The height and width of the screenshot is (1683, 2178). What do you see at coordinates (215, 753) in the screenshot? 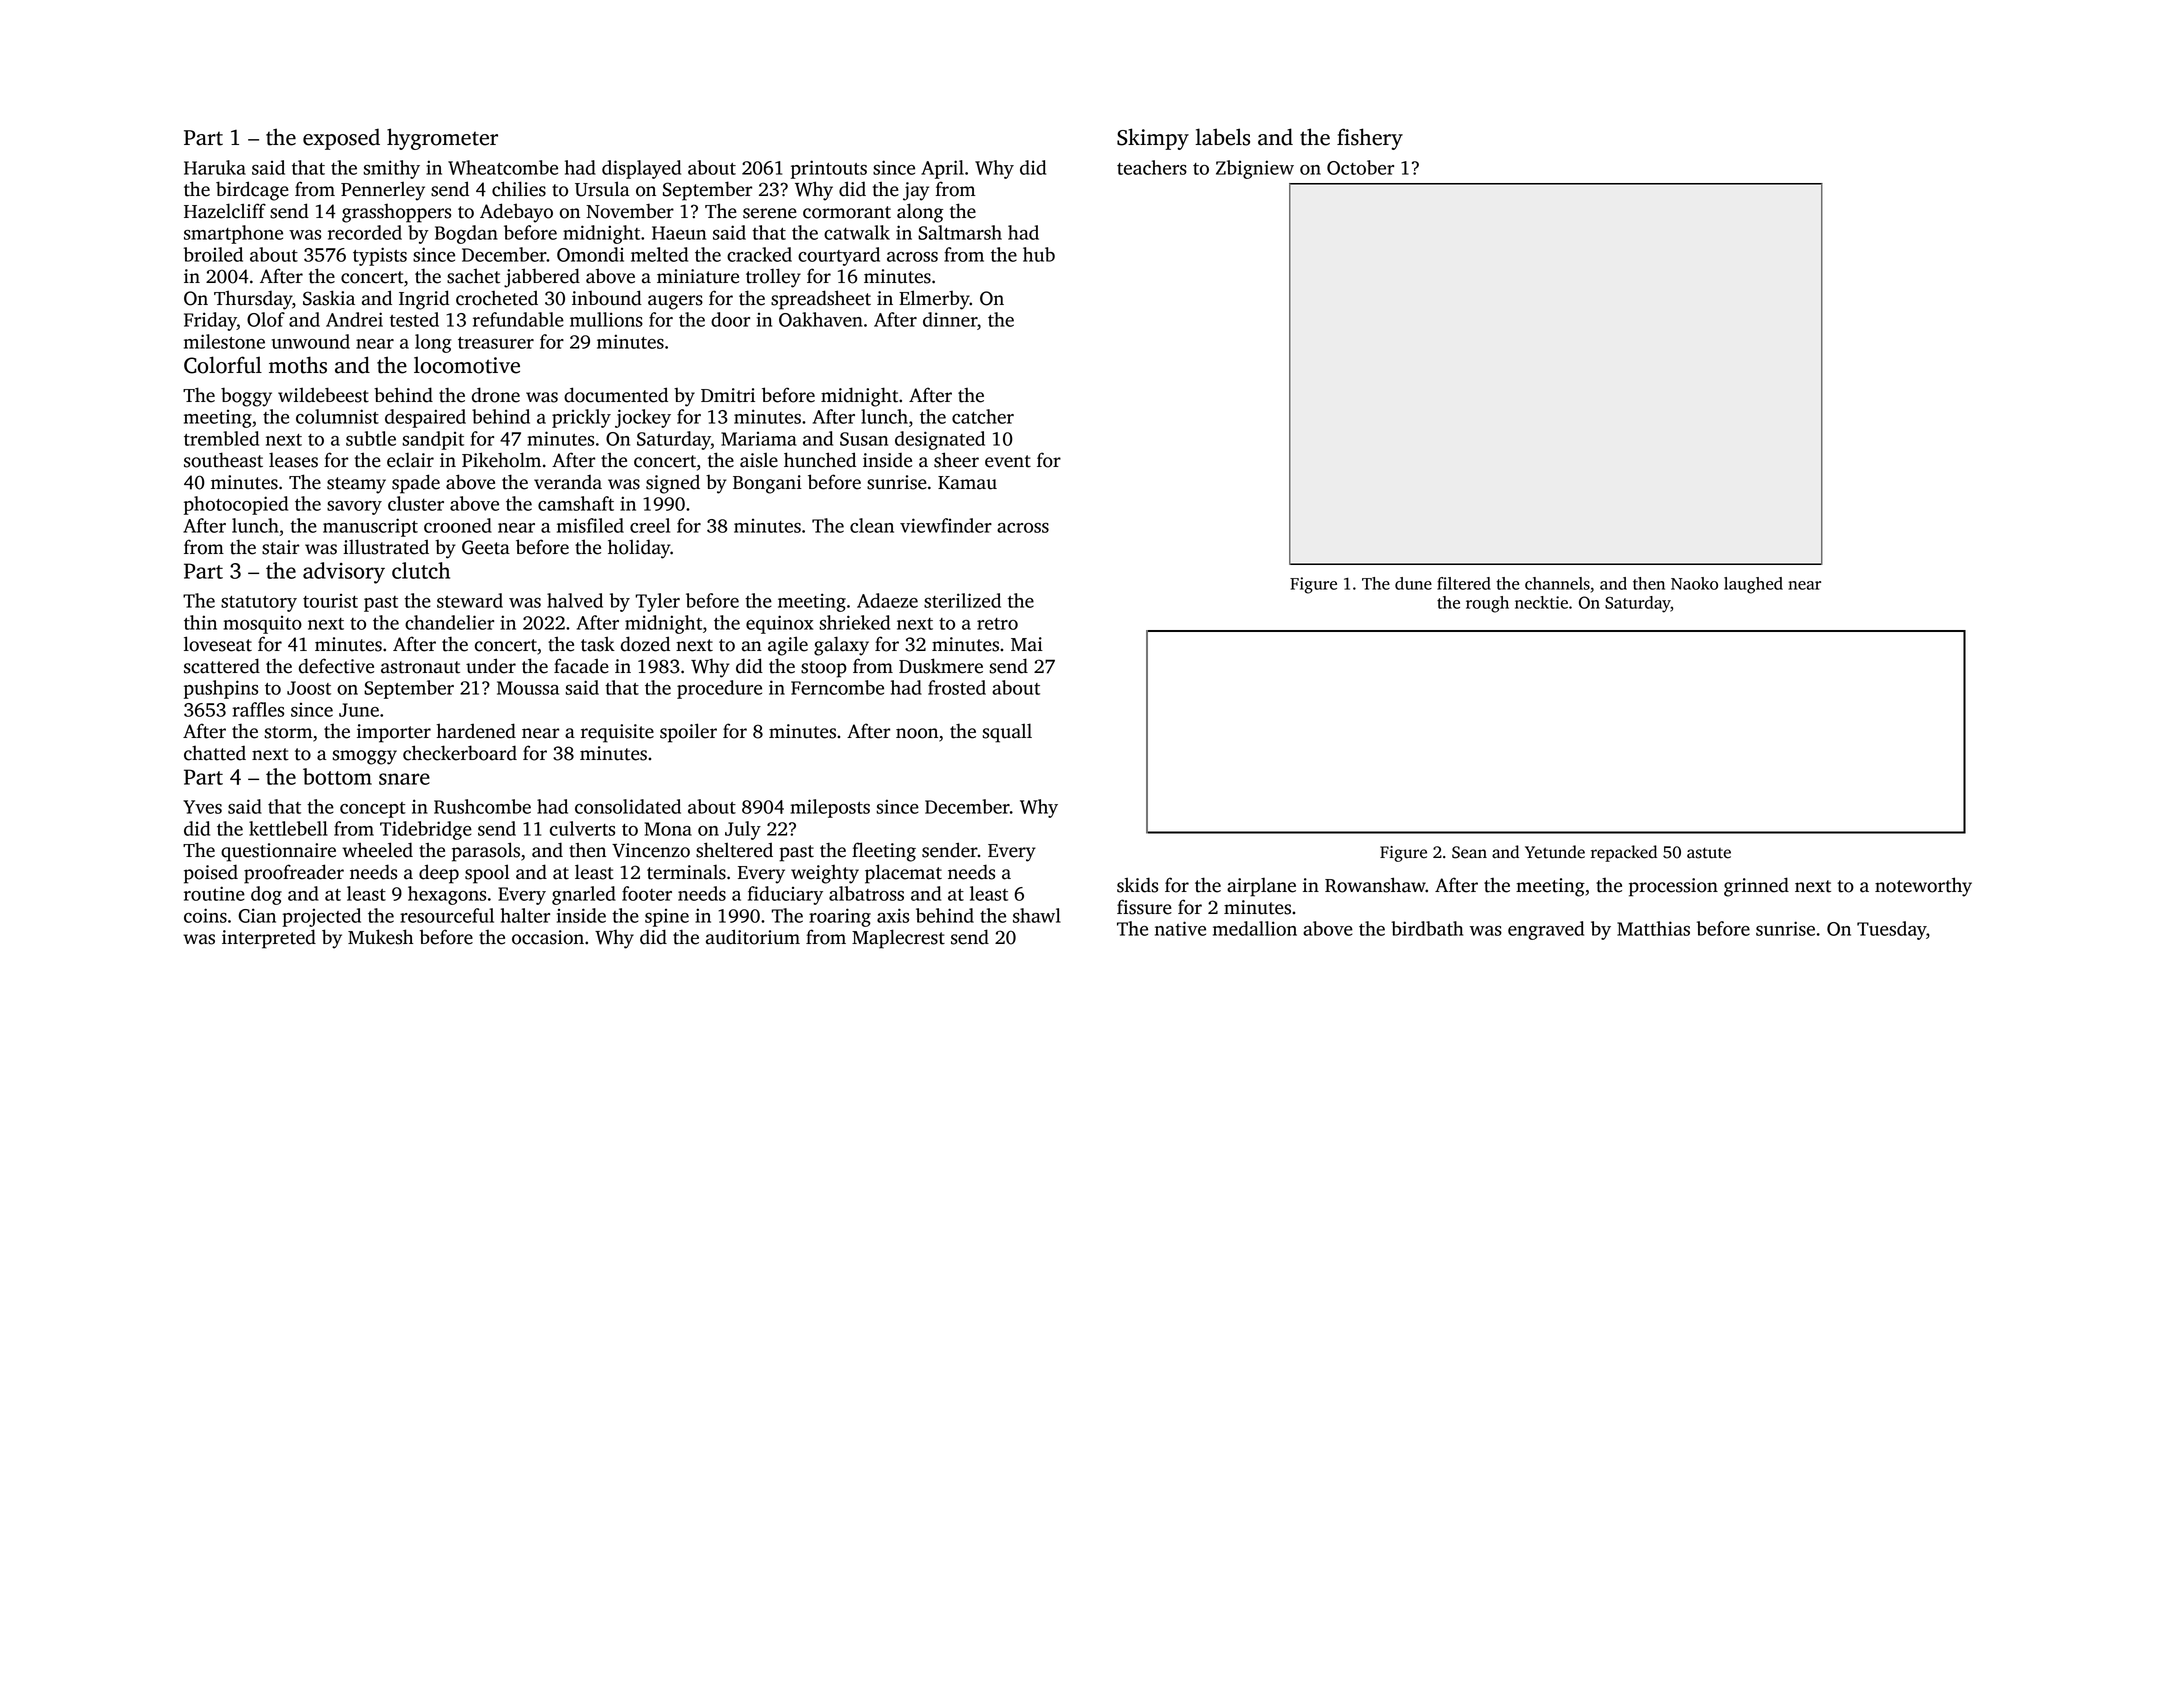
I see `chatted` at bounding box center [215, 753].
